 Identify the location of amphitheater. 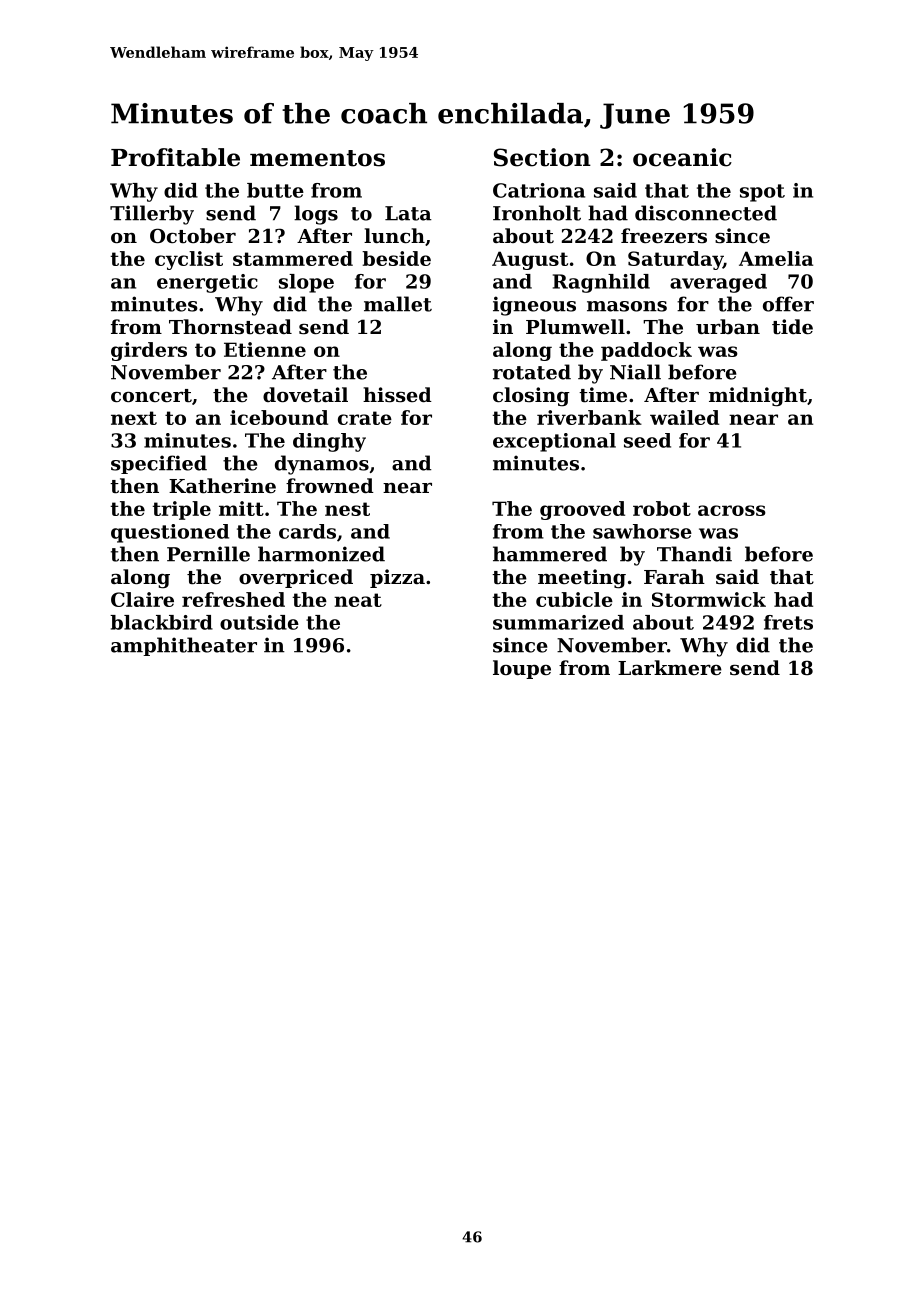
(184, 646).
